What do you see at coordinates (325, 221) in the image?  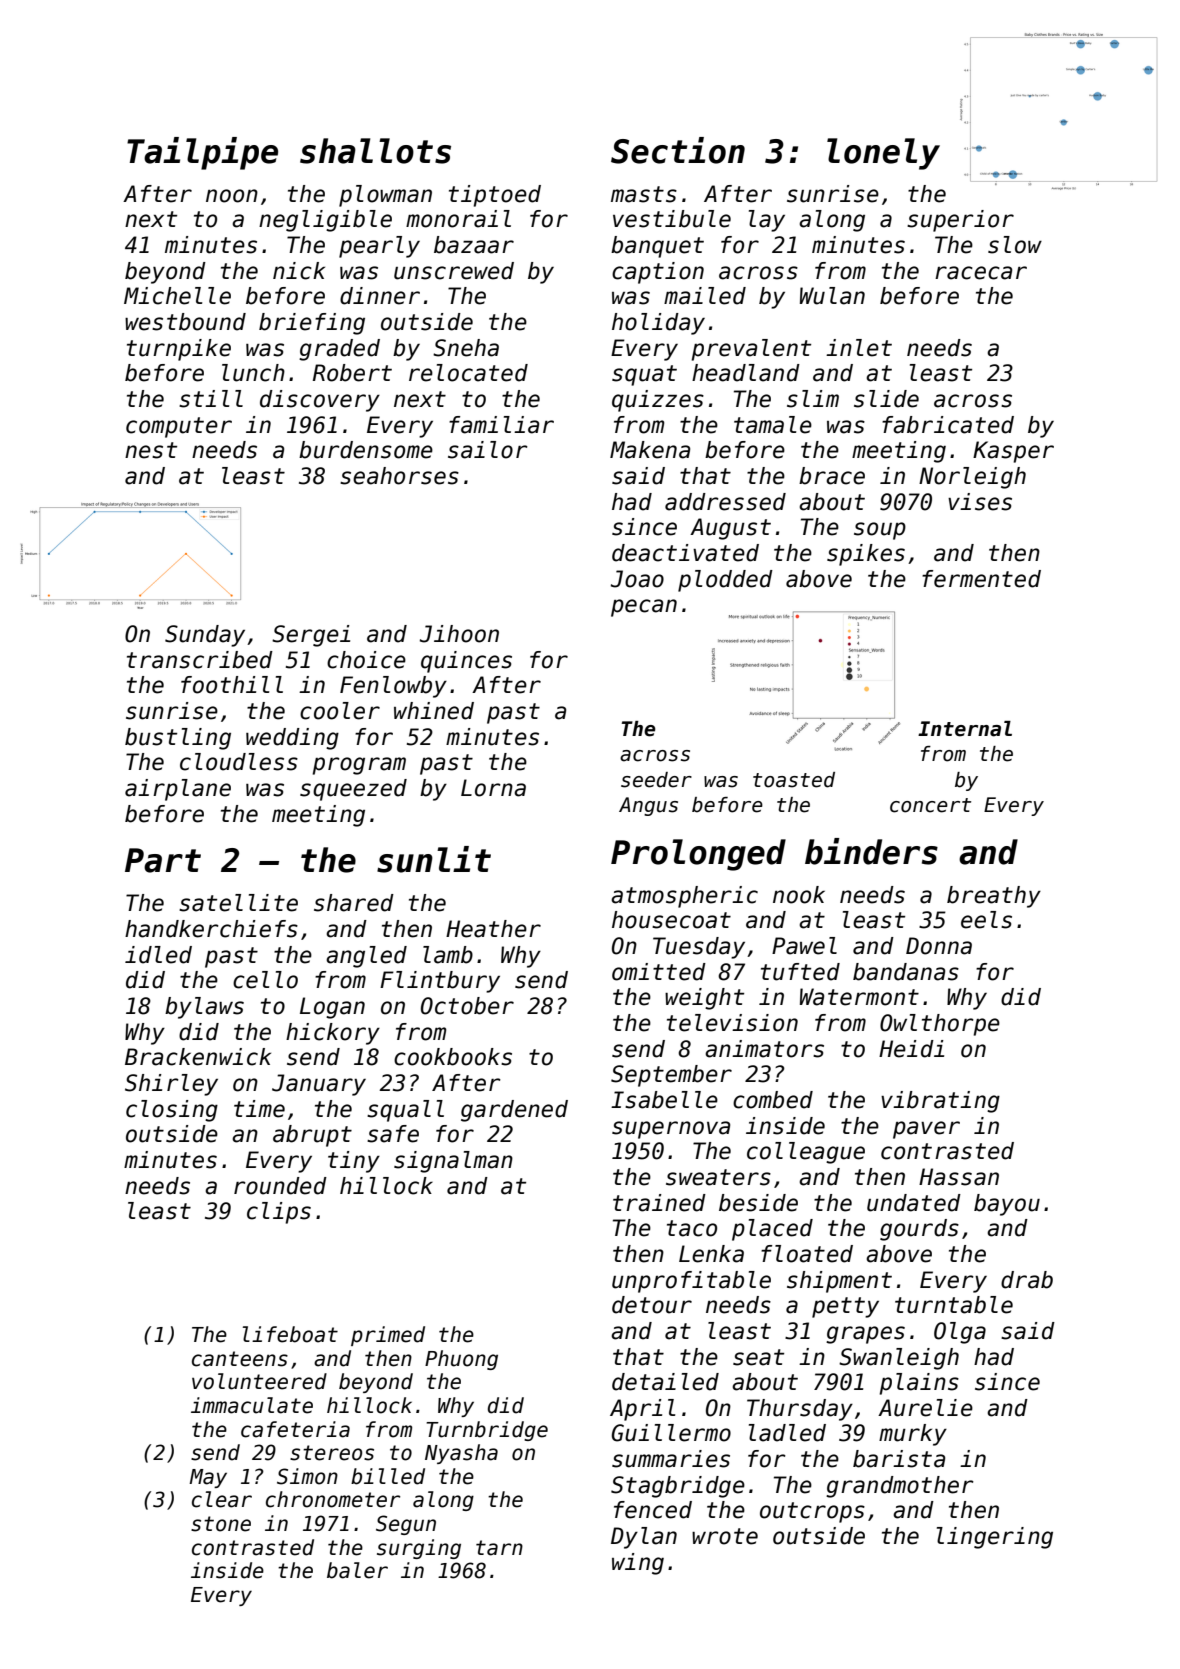 I see `negligible` at bounding box center [325, 221].
